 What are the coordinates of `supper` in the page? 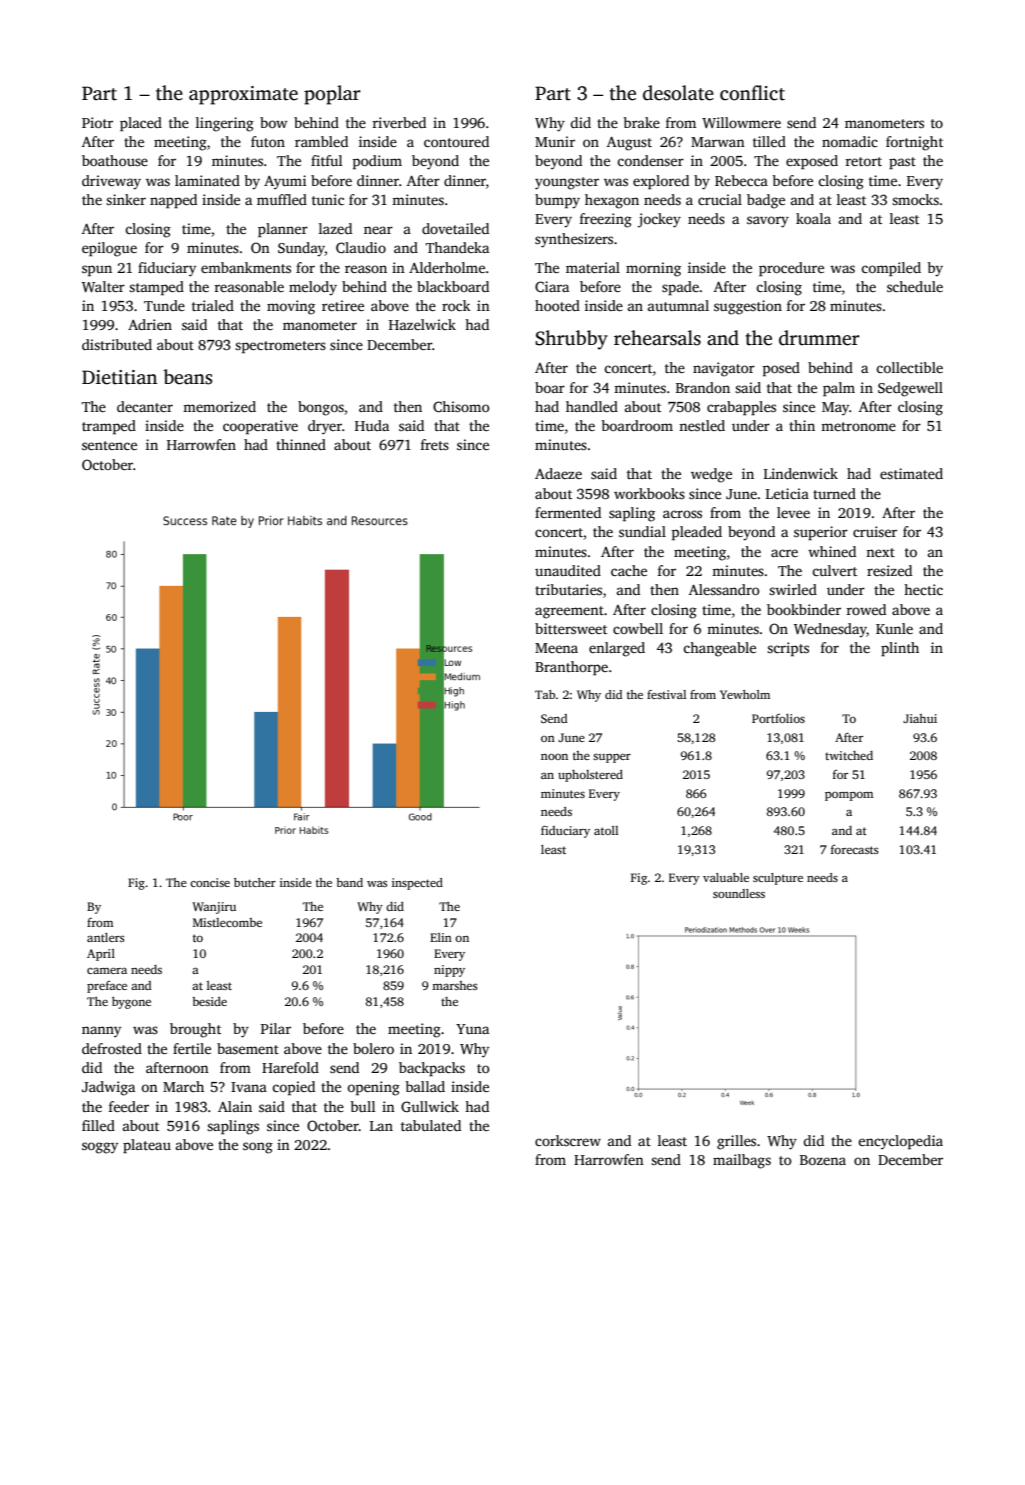 It's located at (612, 758).
